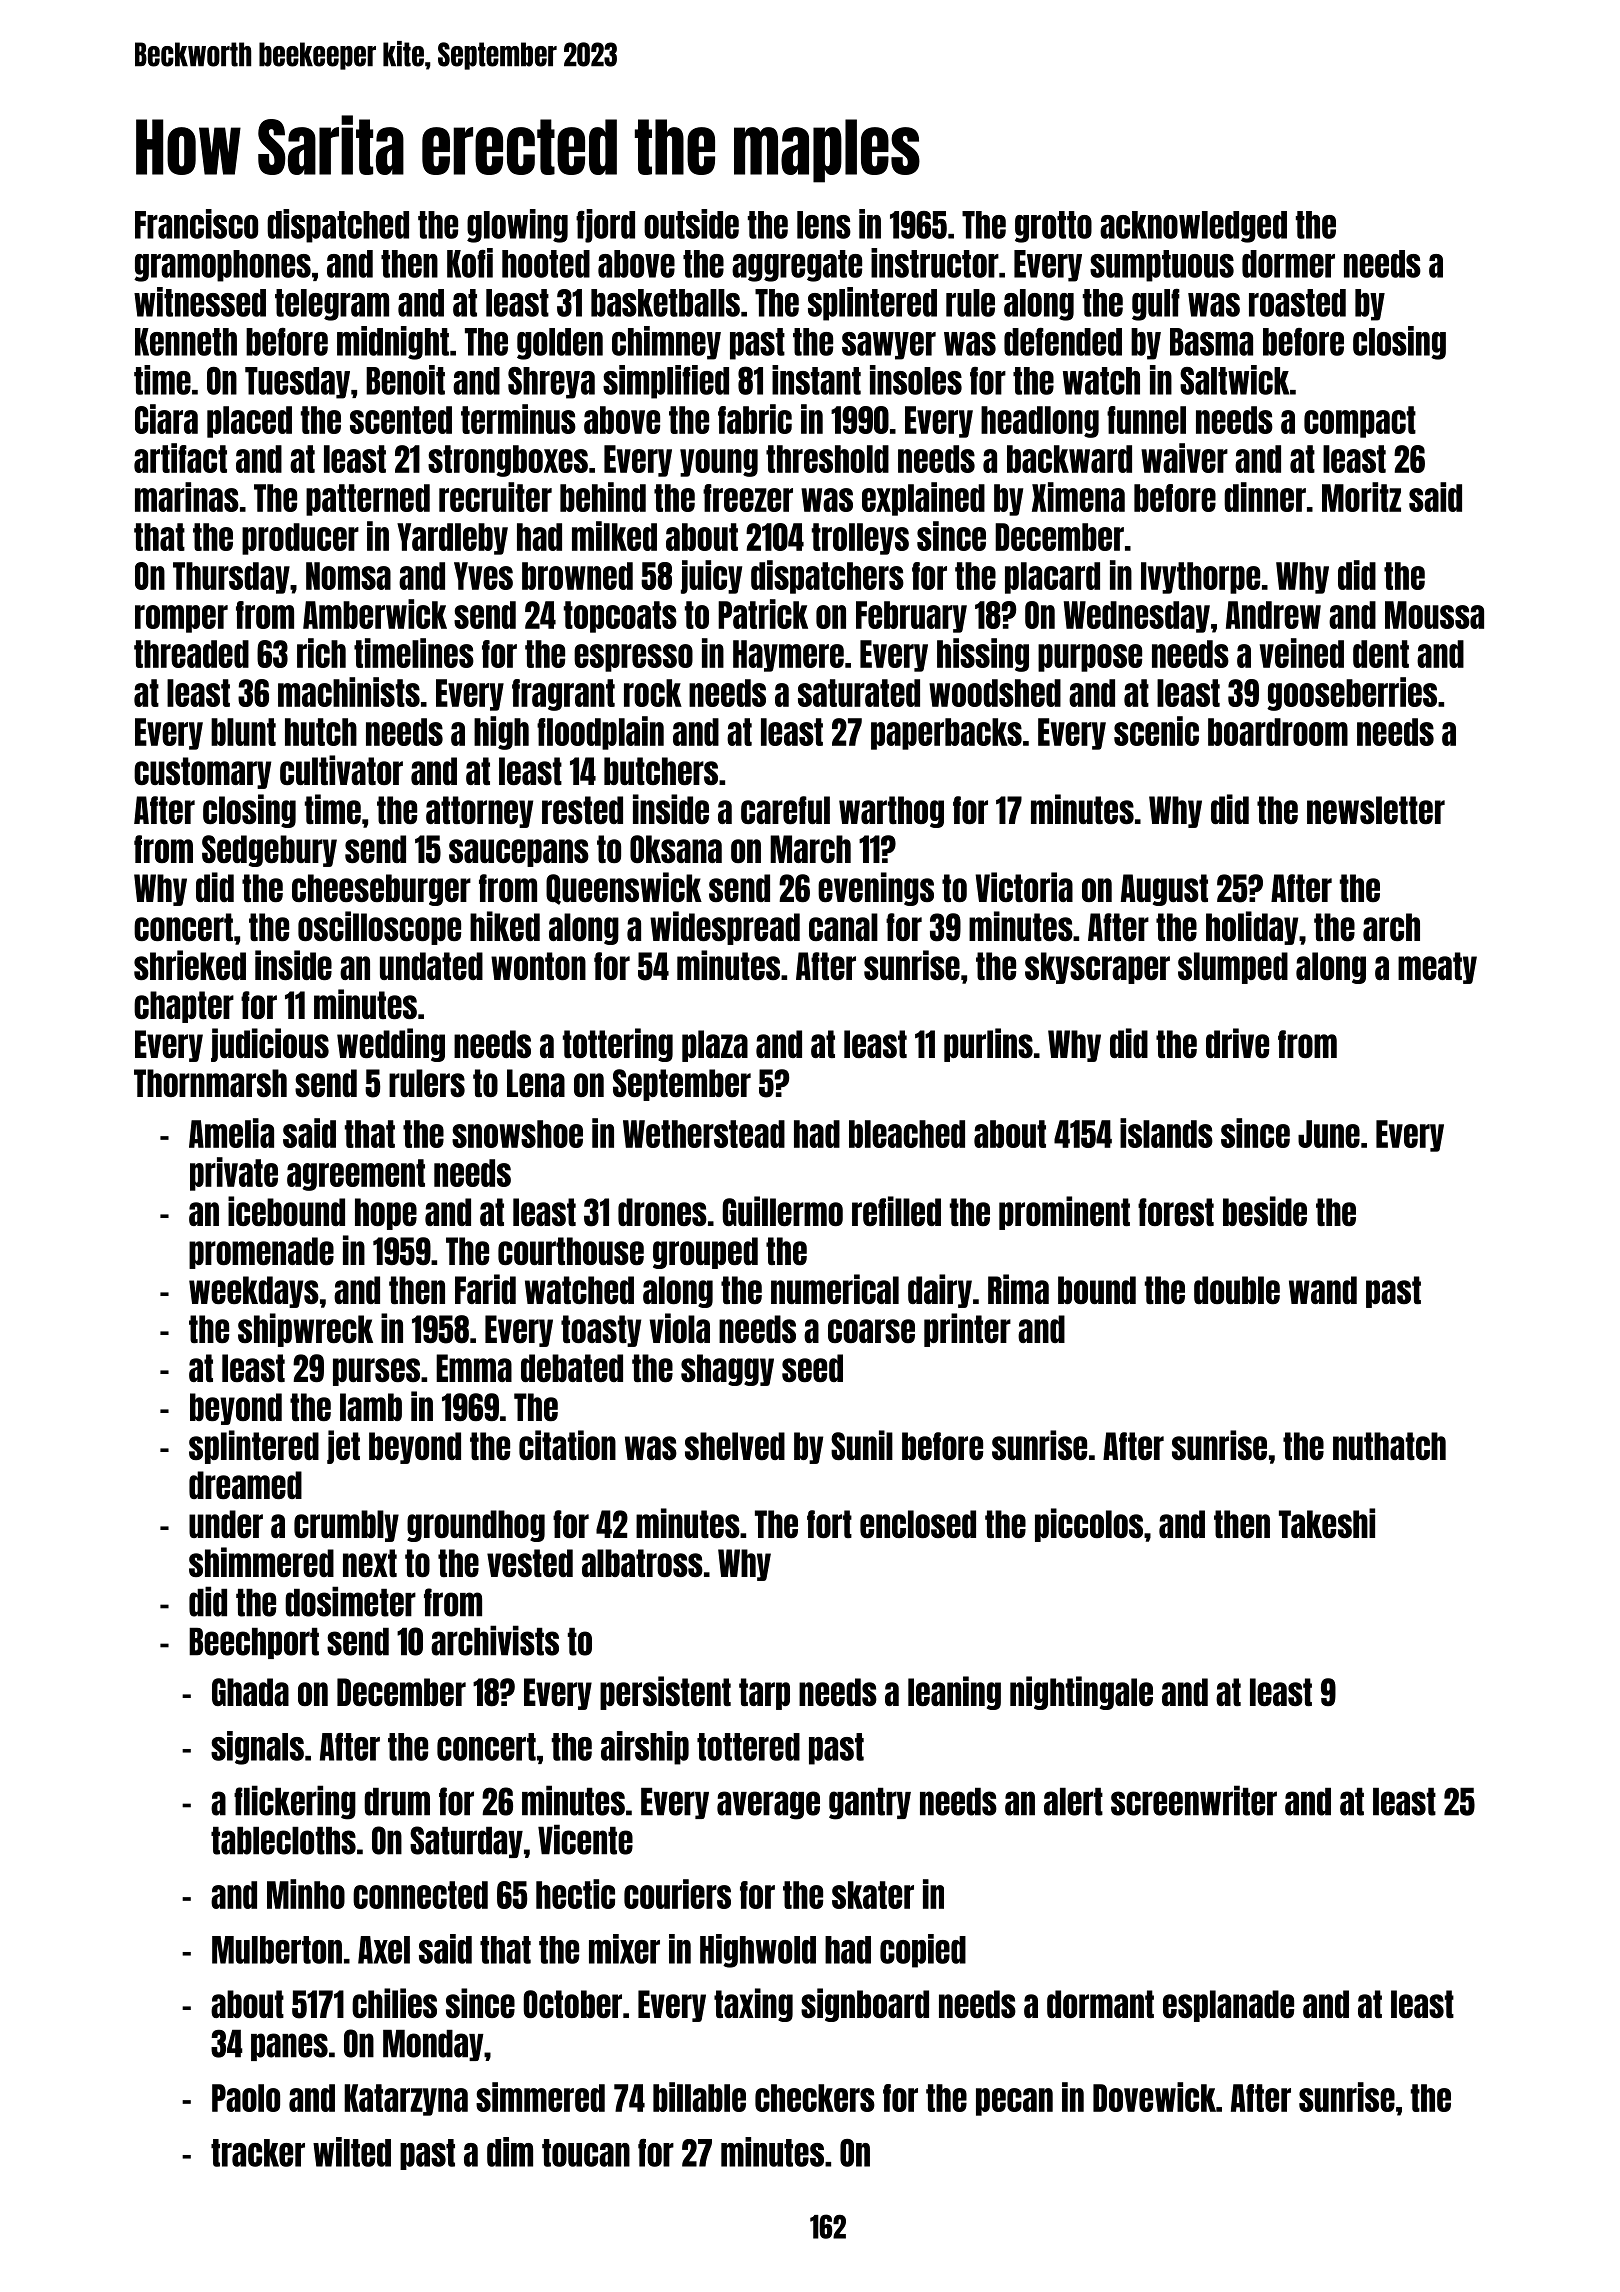 The width and height of the screenshot is (1620, 2292). I want to click on Patrick, so click(763, 614).
